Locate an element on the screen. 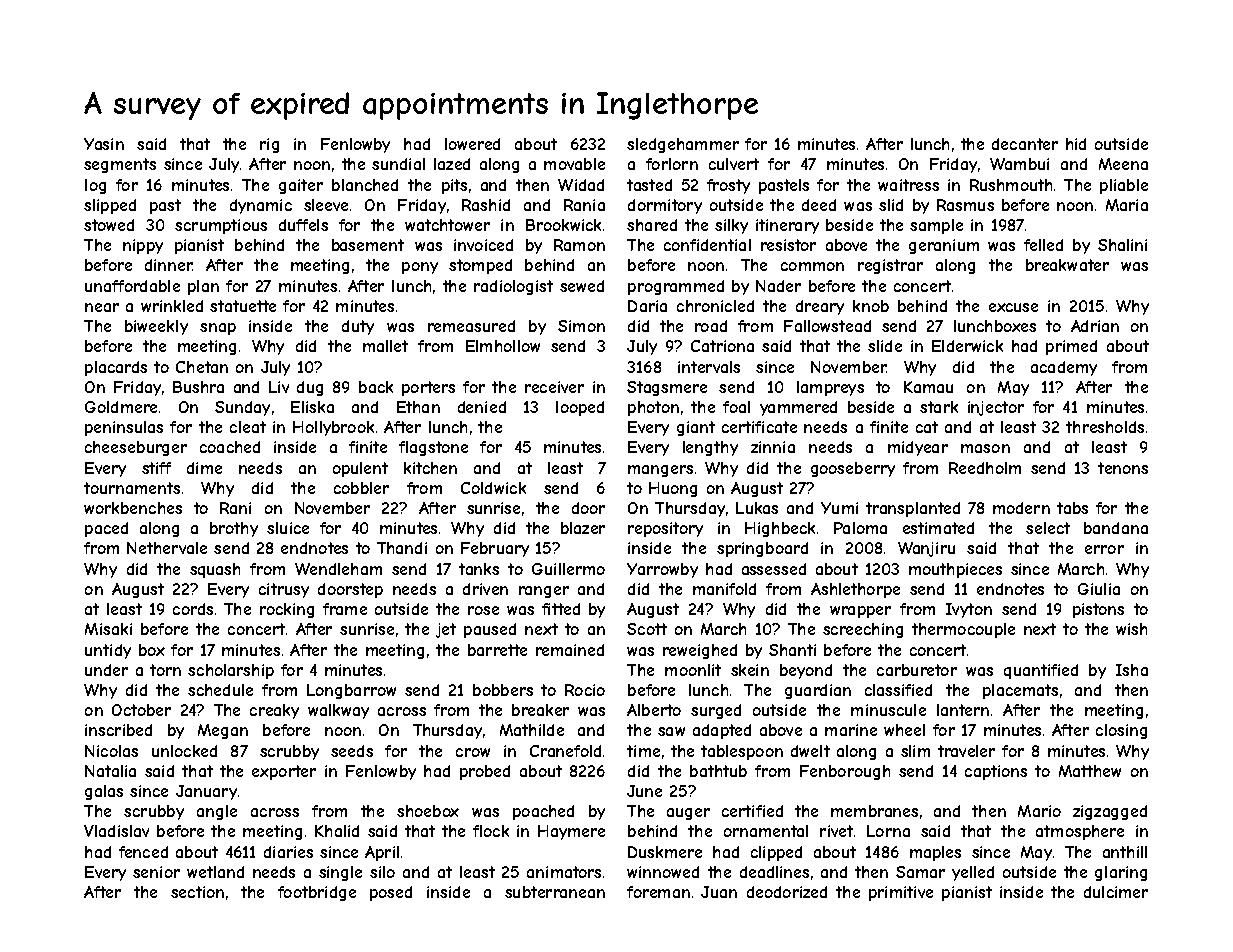 This screenshot has height=952, width=1233. Maria is located at coordinates (1127, 205).
